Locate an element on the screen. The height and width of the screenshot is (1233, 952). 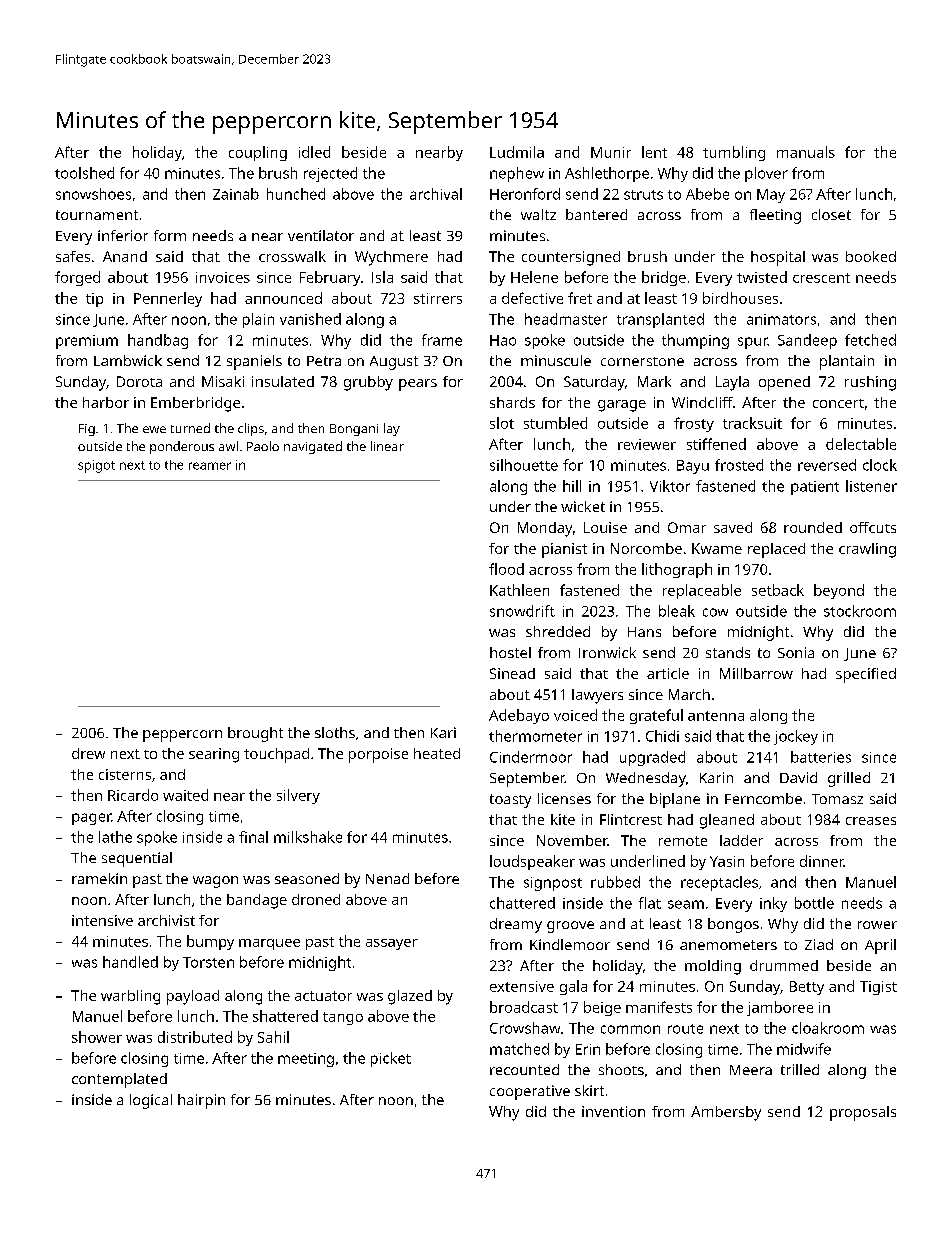
coupling is located at coordinates (258, 153).
